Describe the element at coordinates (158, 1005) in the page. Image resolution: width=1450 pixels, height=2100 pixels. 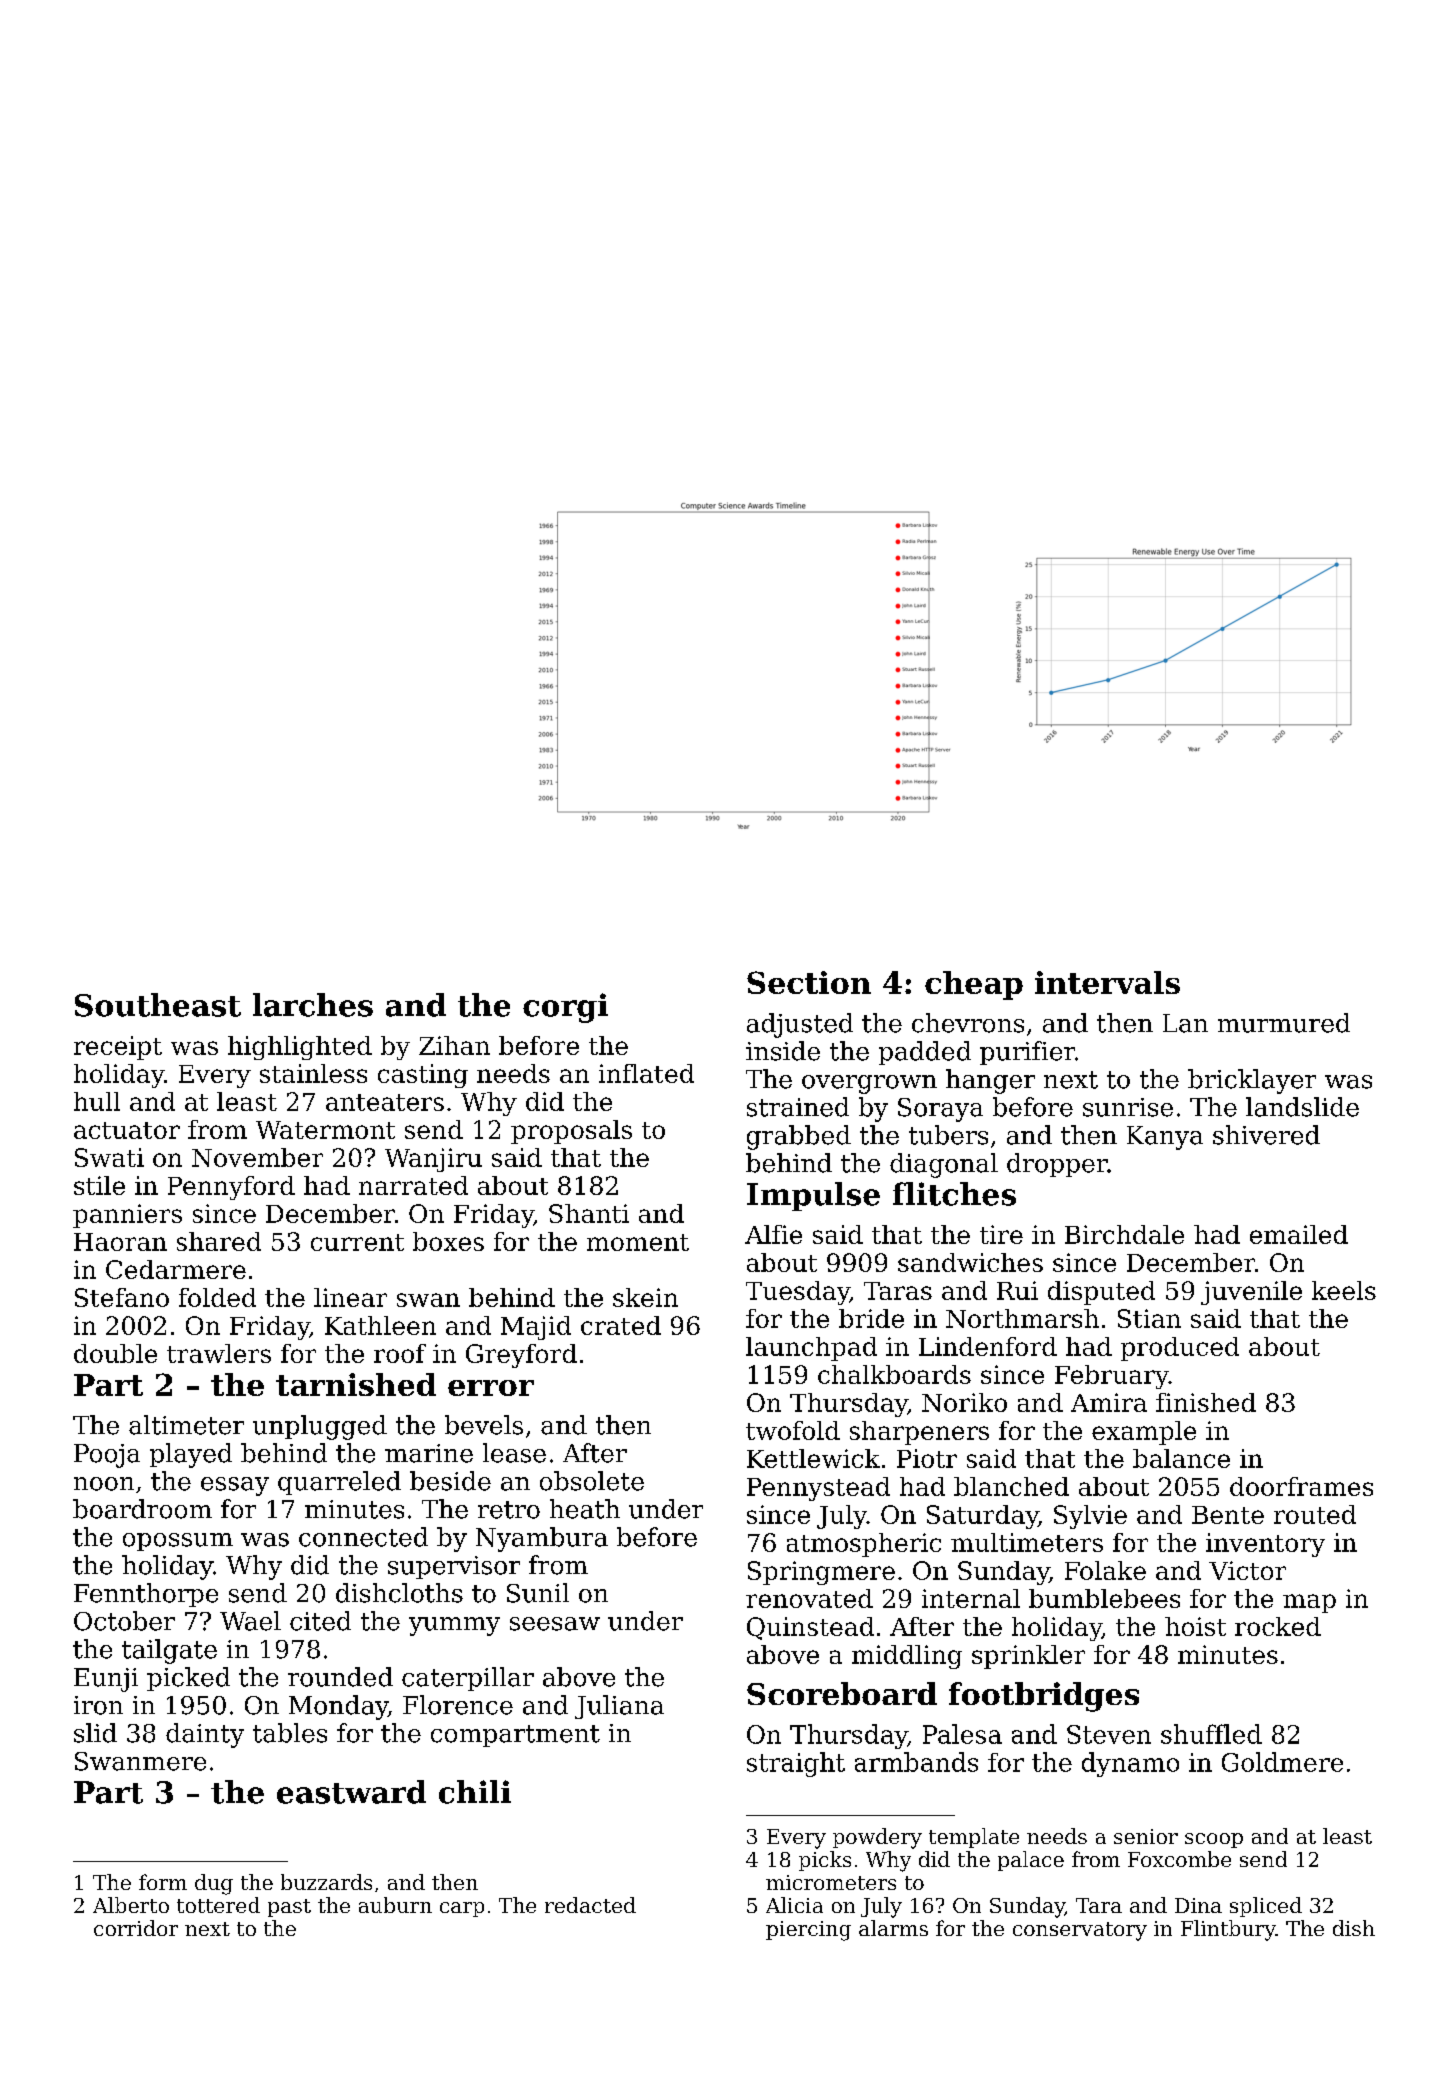
I see `Southeast` at that location.
